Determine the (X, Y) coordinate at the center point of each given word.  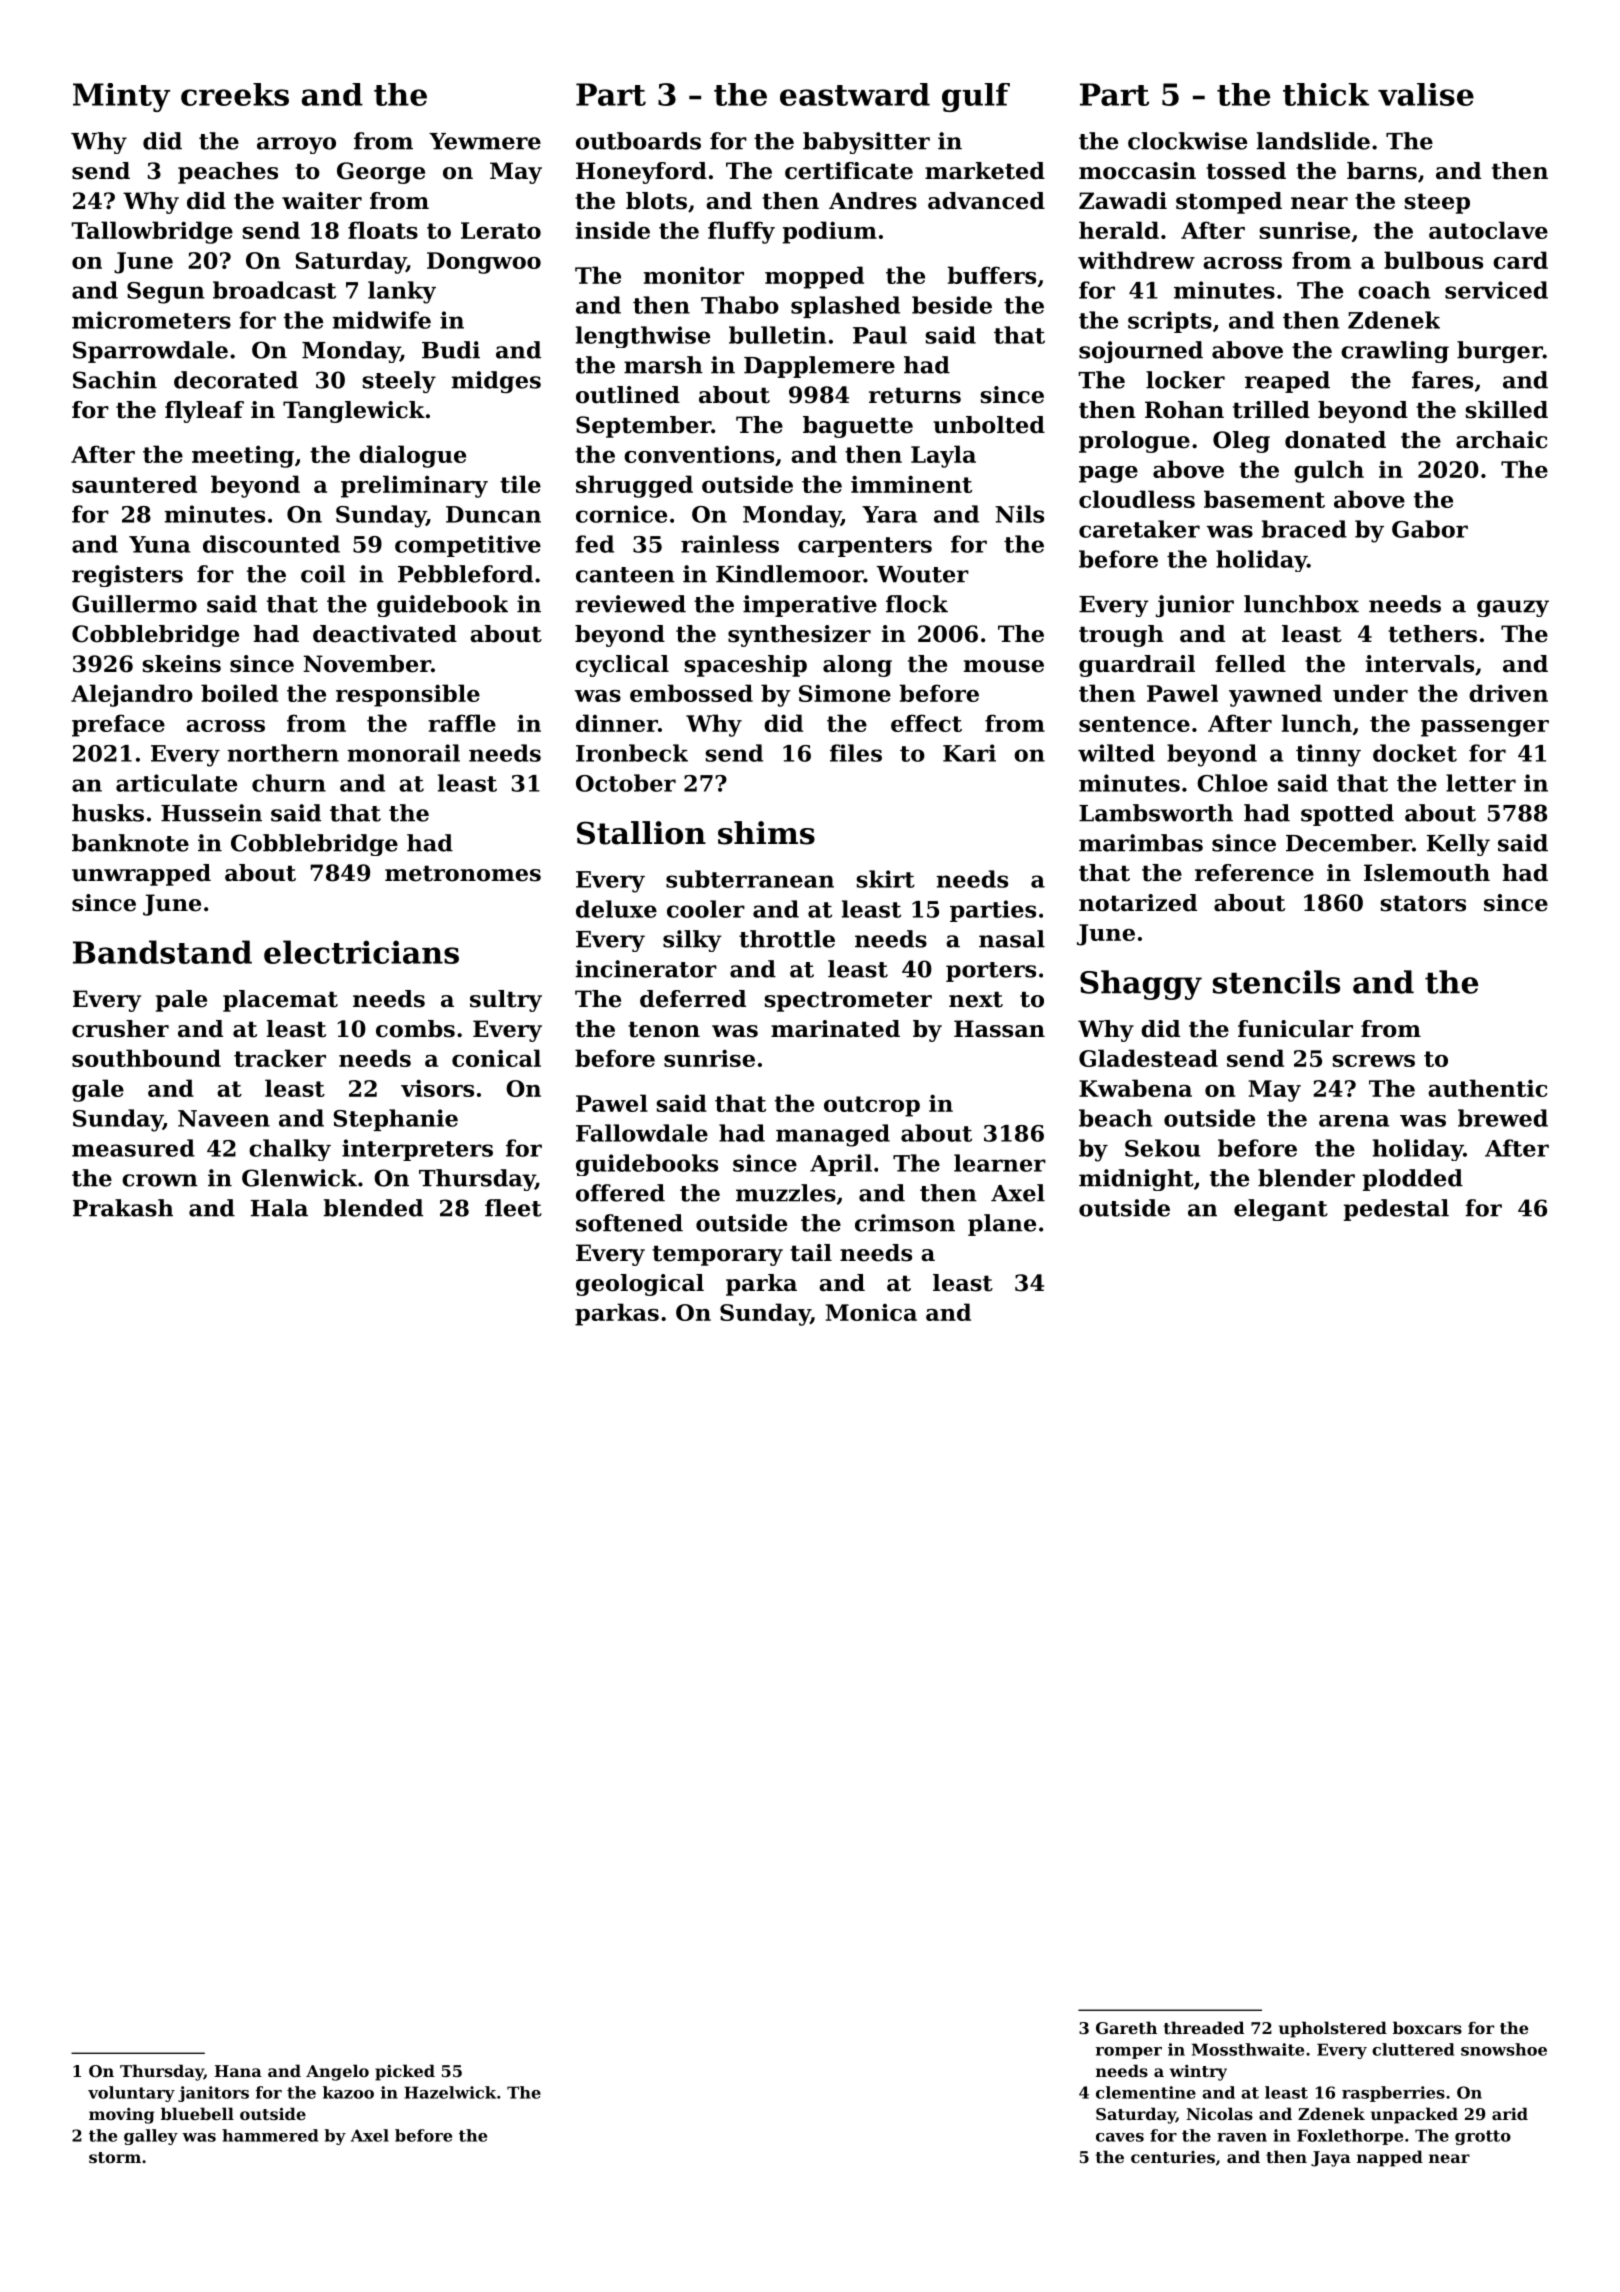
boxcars (1427, 2027)
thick (1326, 94)
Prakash (123, 1208)
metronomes (463, 873)
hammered (270, 2135)
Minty (121, 97)
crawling (1395, 352)
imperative (810, 606)
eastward (855, 94)
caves (1120, 2137)
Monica (871, 1312)
